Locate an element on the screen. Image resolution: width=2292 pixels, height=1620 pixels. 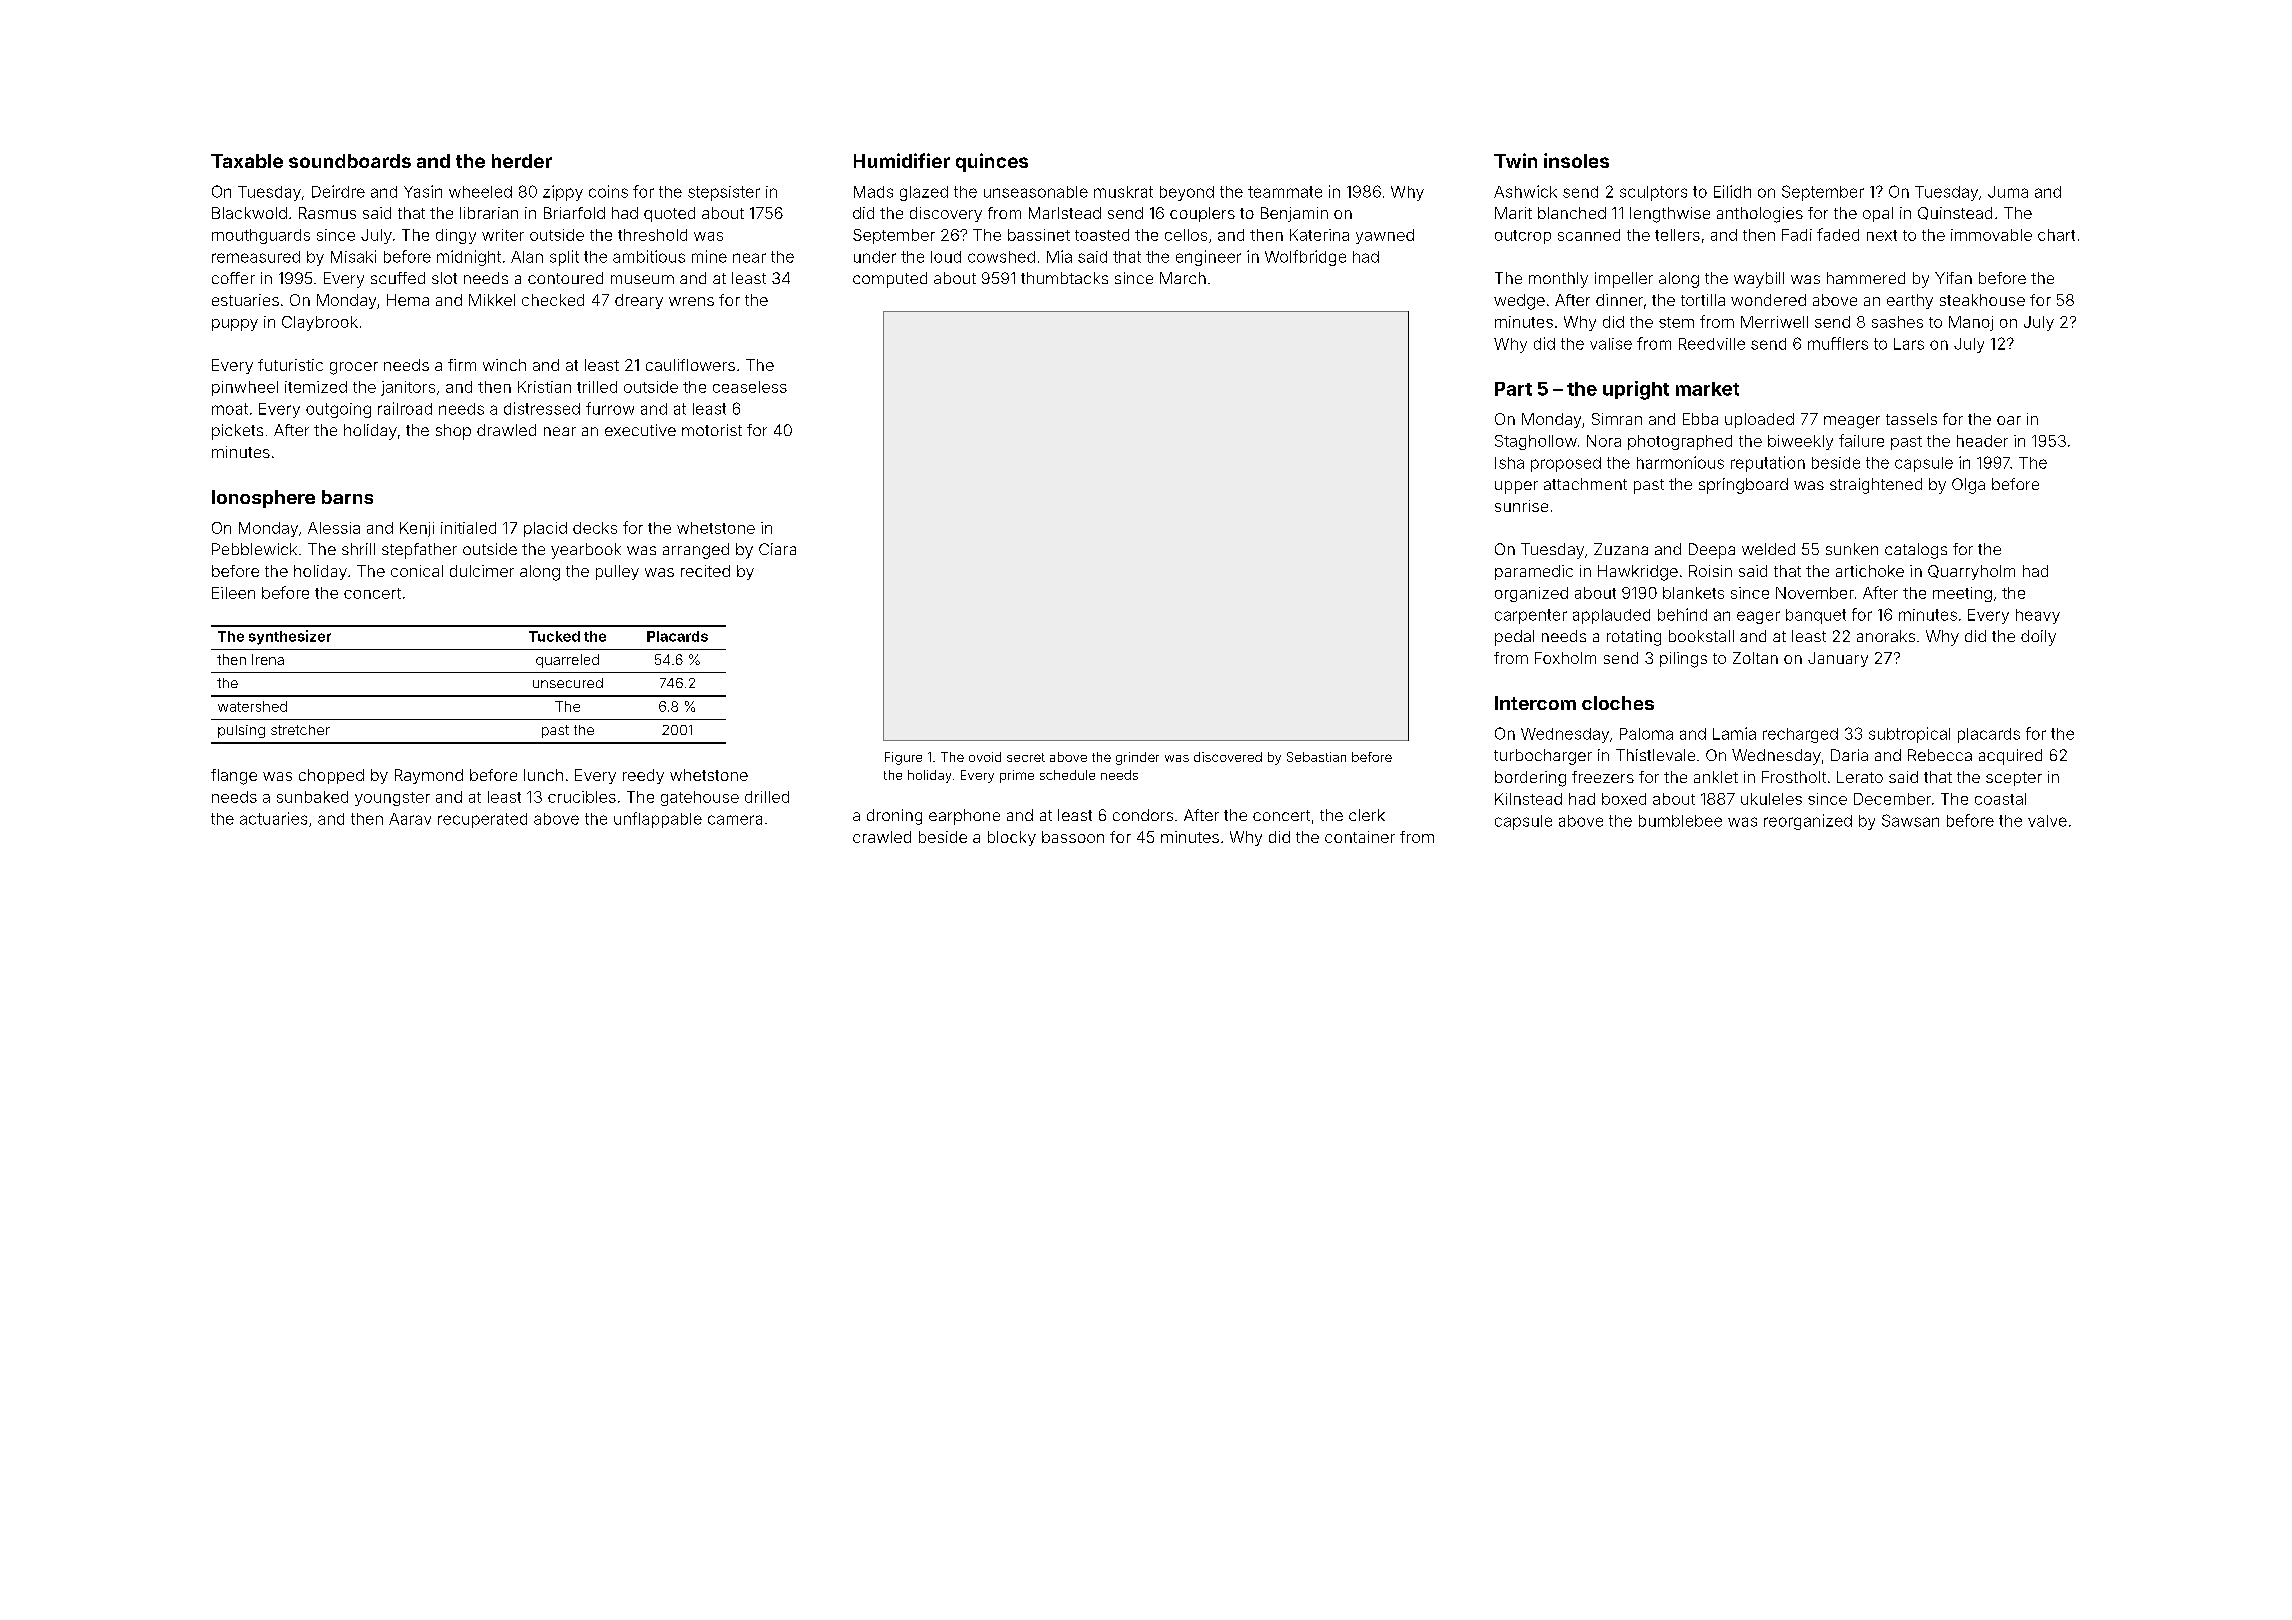
motorist is located at coordinates (712, 430).
